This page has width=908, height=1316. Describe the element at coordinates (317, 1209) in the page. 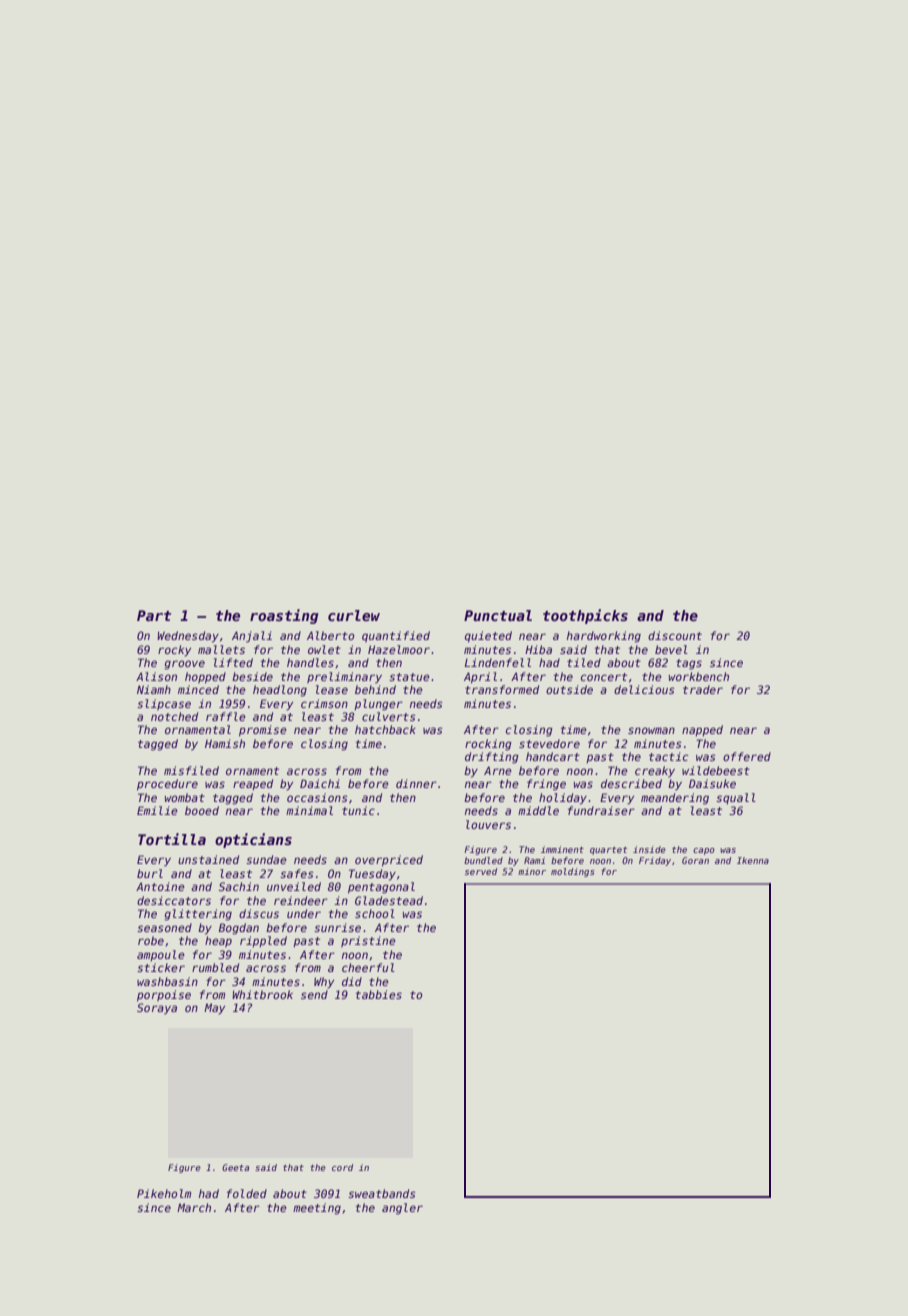

I see `meeting` at that location.
